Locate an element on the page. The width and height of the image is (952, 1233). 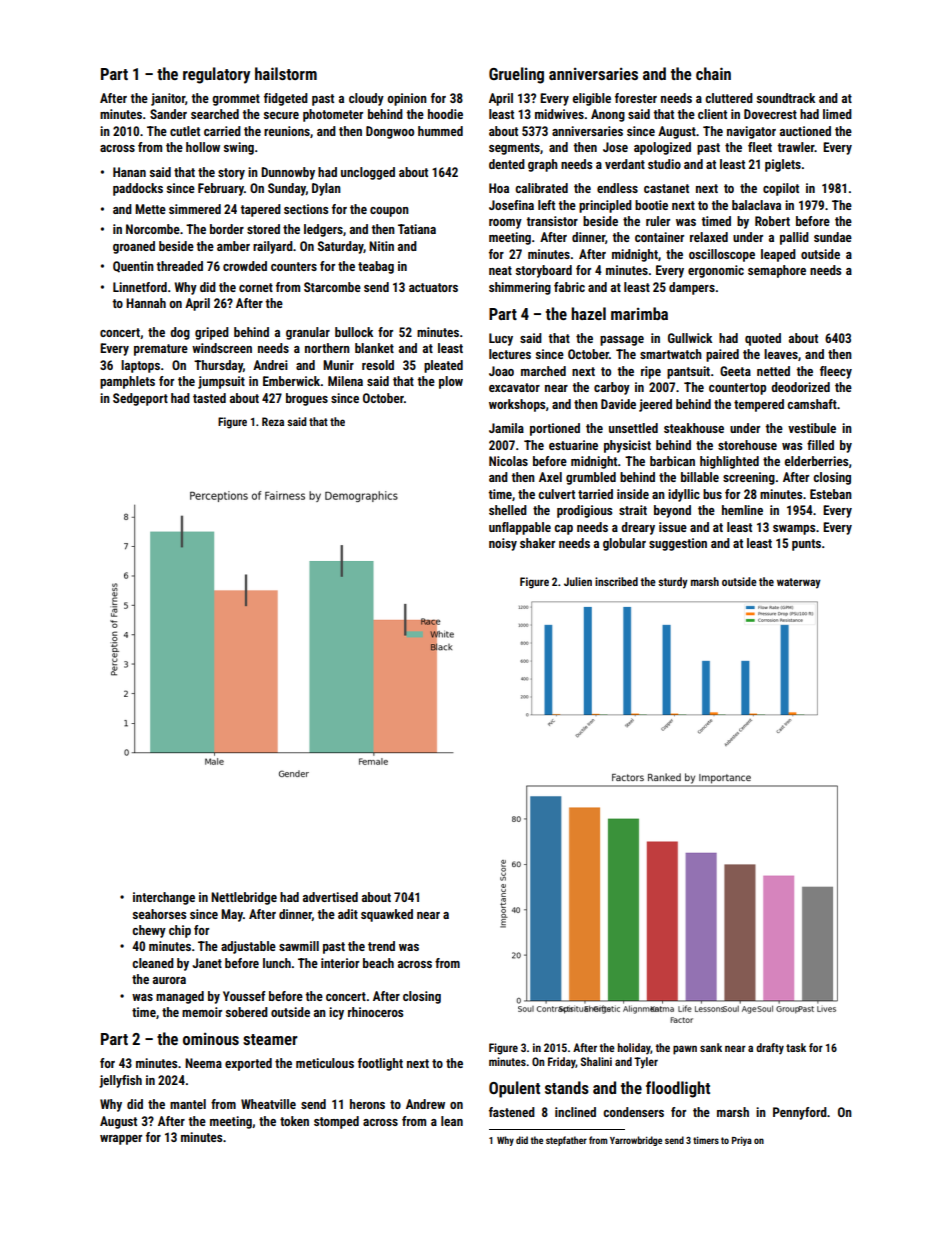
idyllic is located at coordinates (684, 495).
